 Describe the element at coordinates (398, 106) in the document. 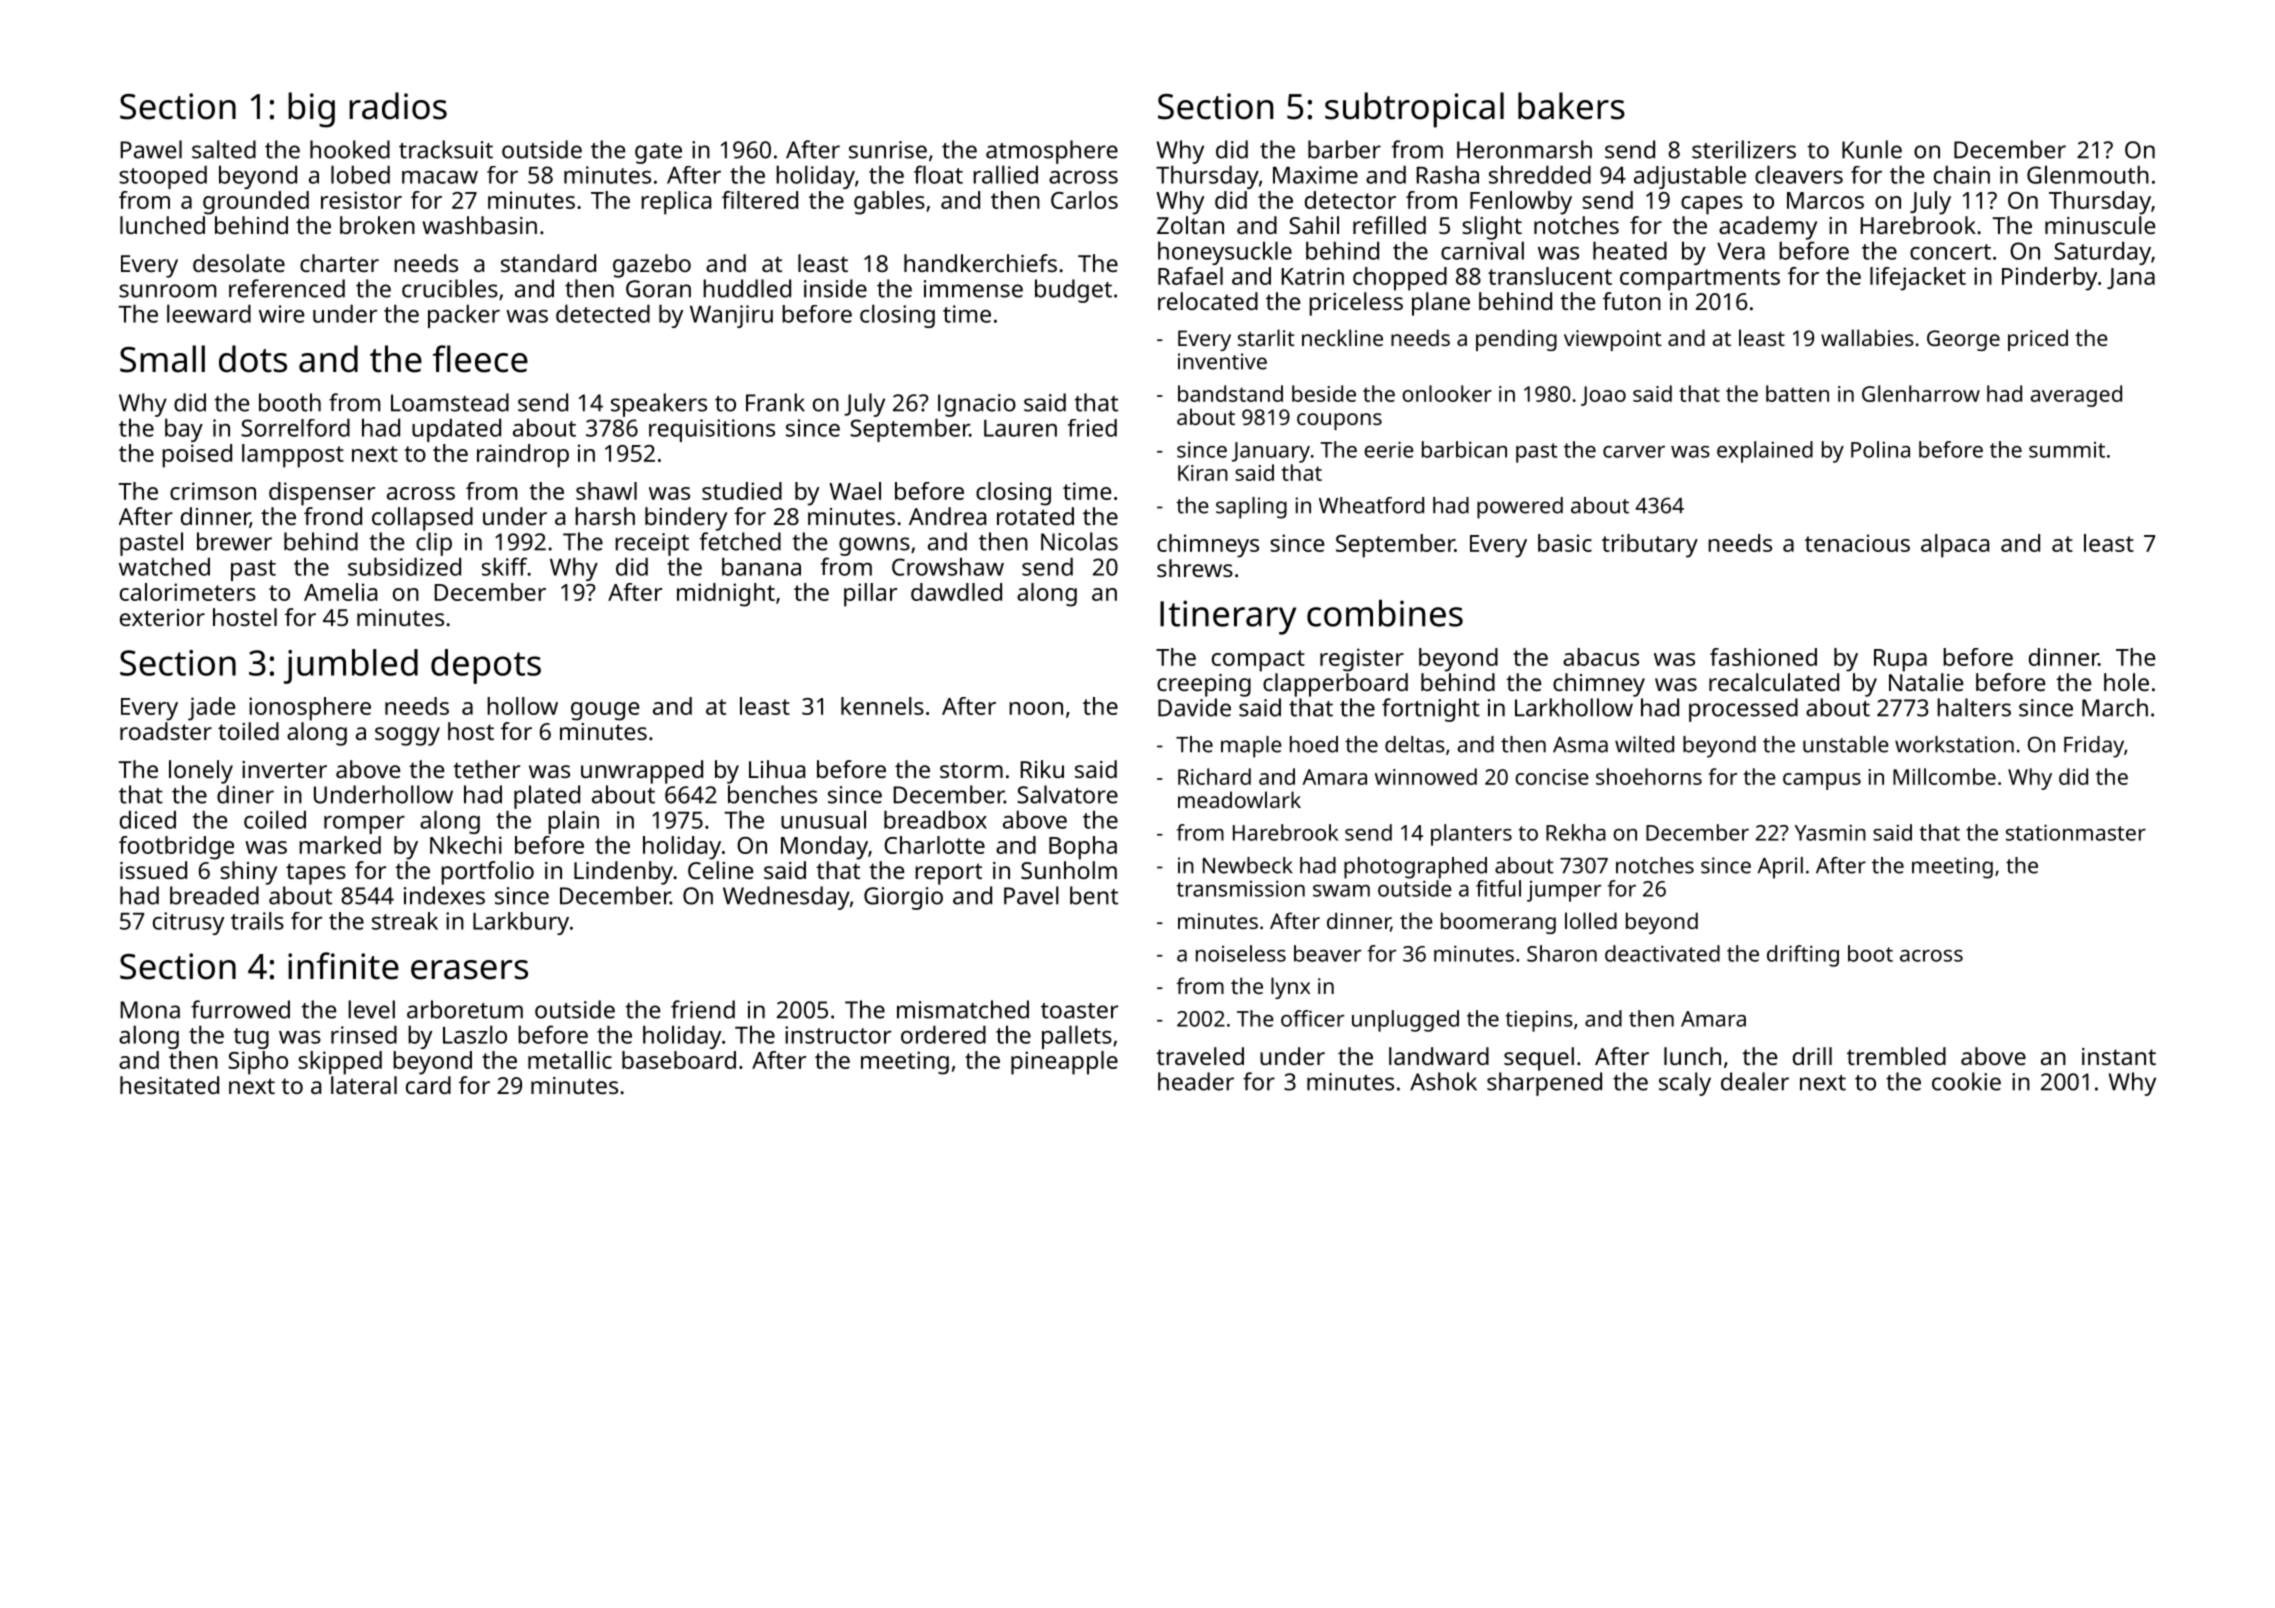

I see `radios` at that location.
